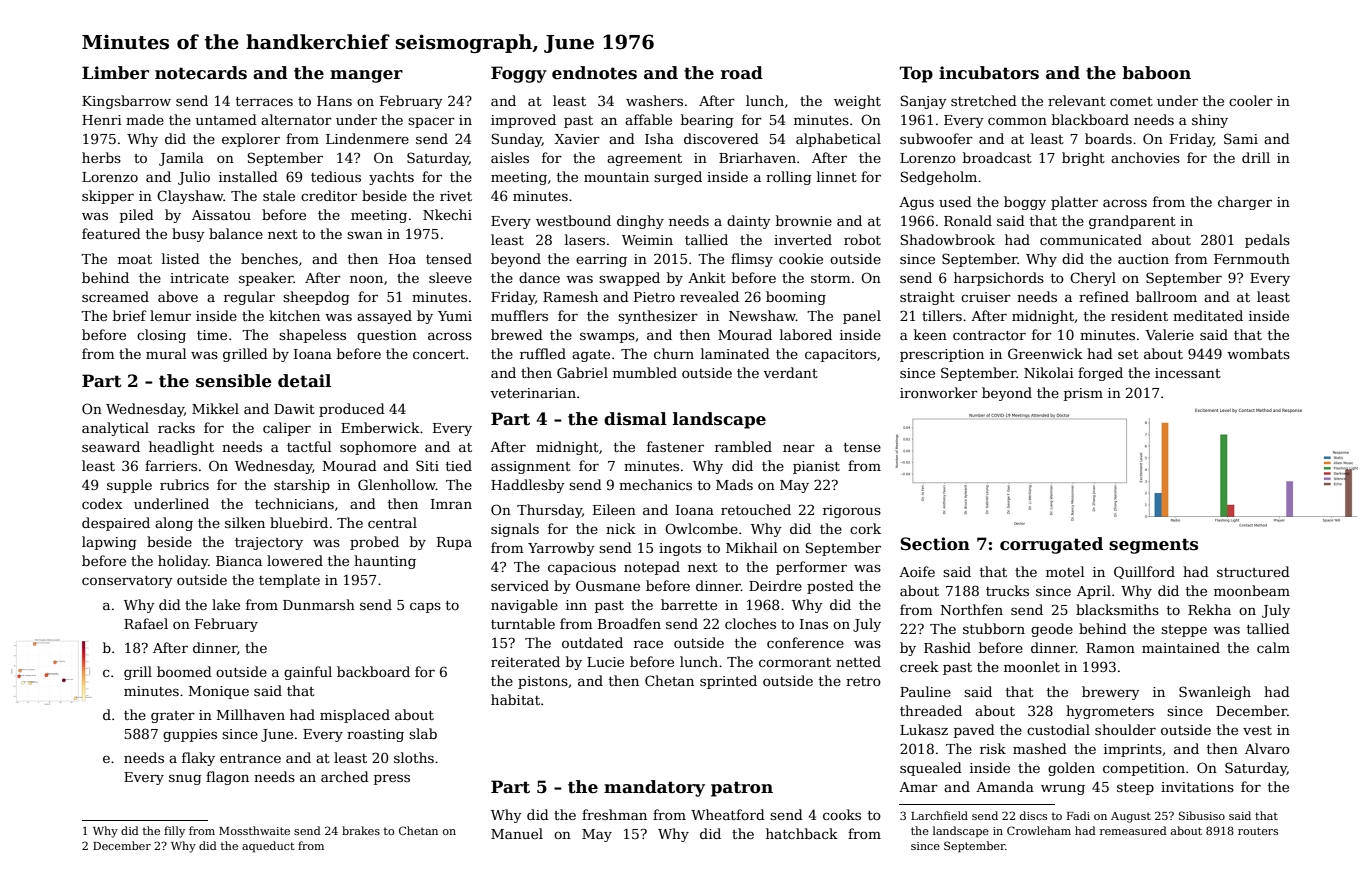  Describe the element at coordinates (1188, 373) in the screenshot. I see `incessant` at that location.
